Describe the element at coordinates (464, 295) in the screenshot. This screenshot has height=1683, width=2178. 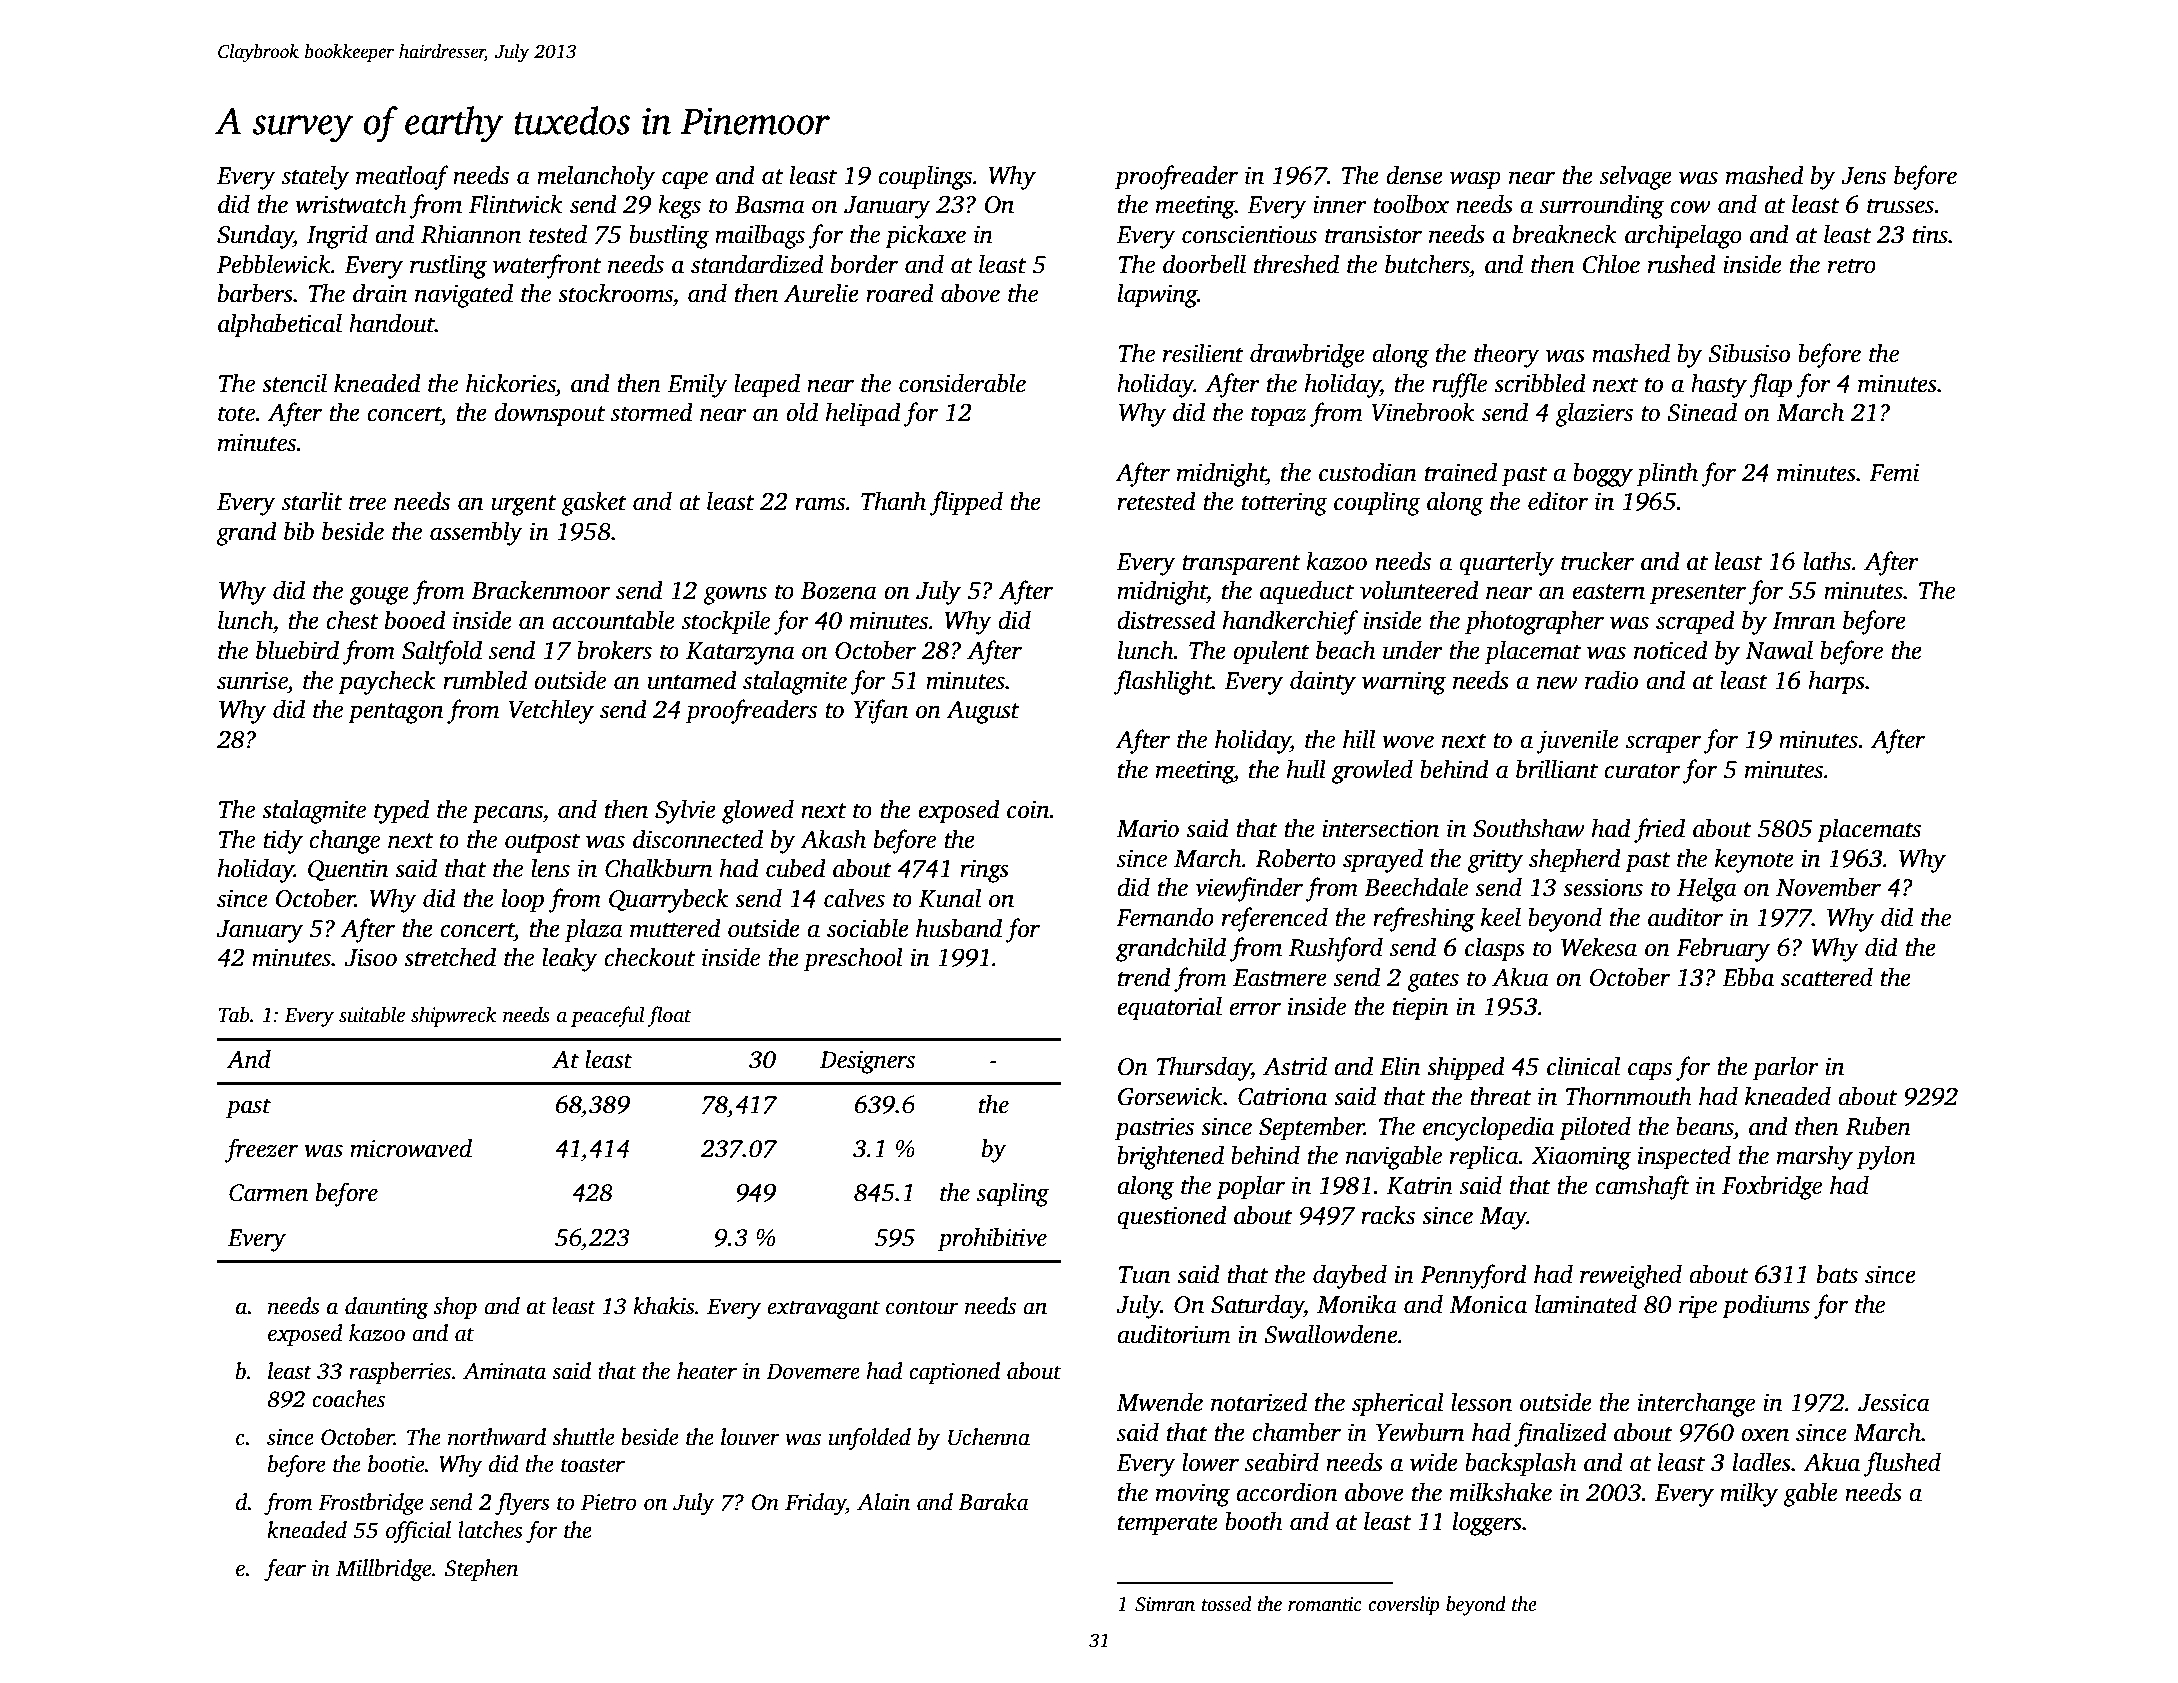
I see `navigated` at that location.
